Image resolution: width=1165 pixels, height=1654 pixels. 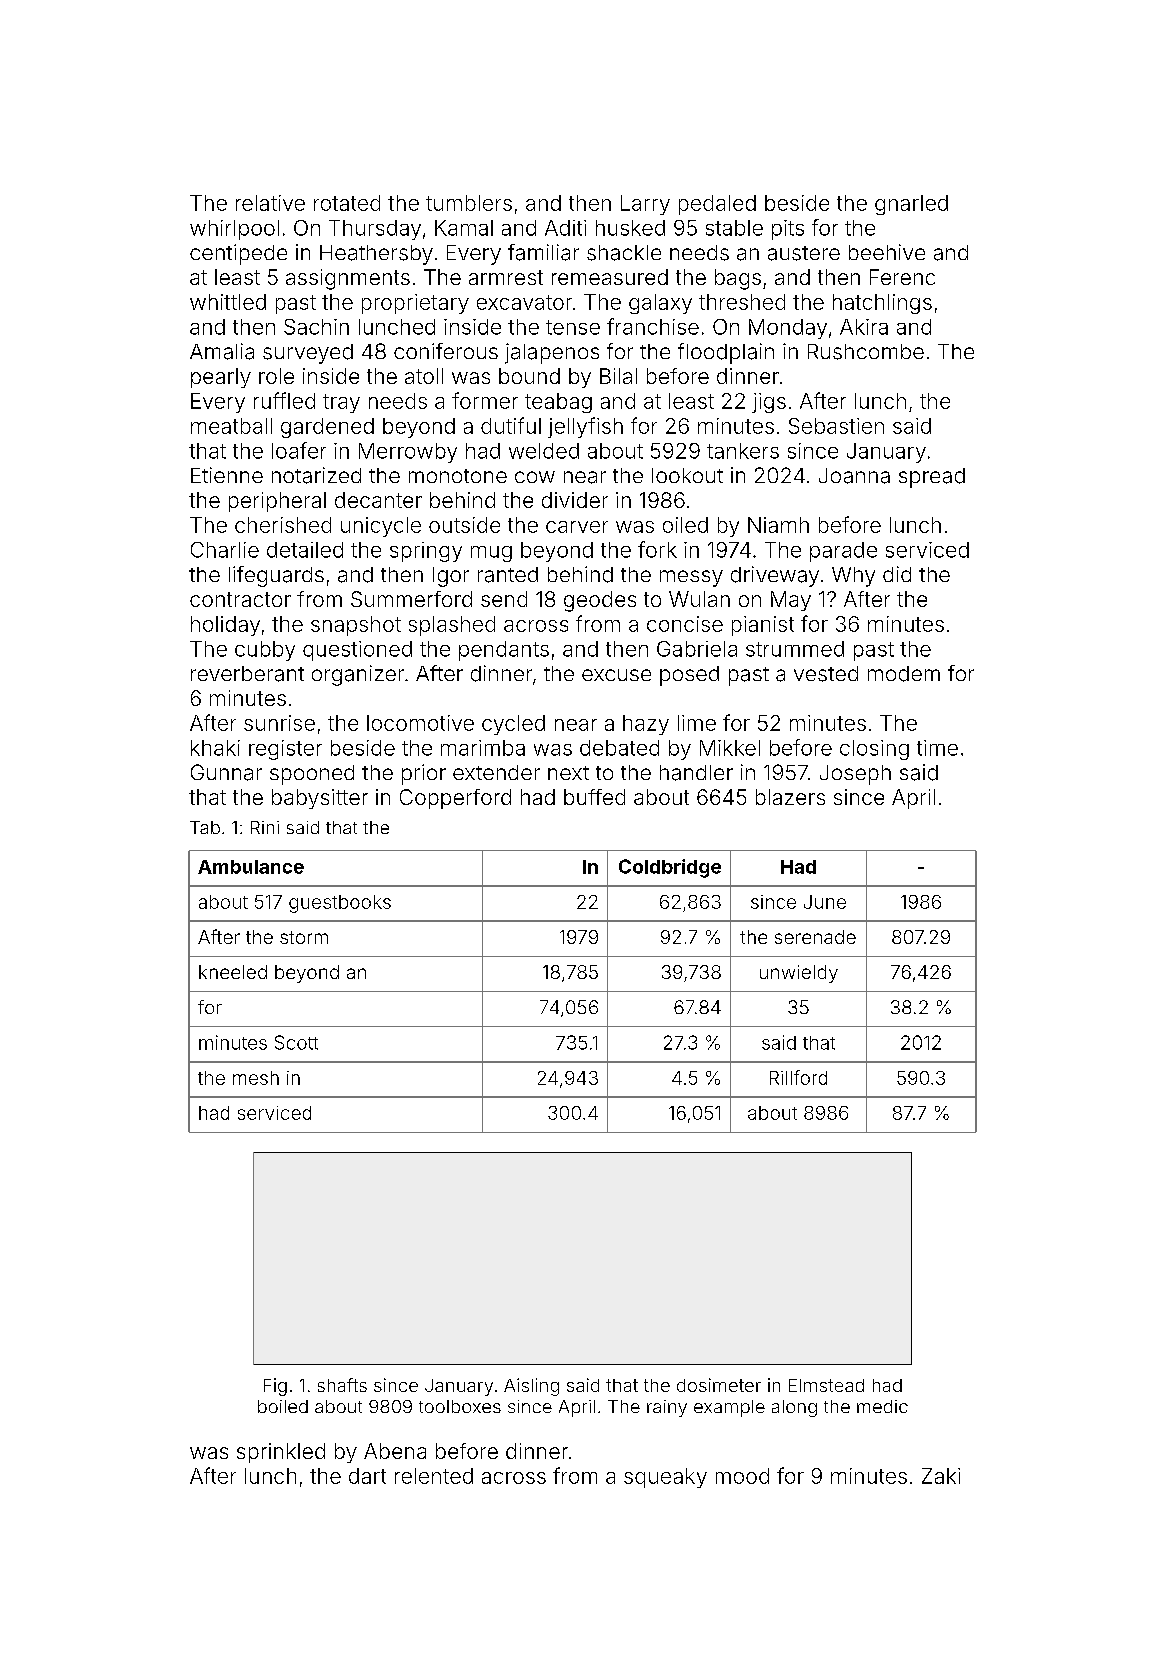 What do you see at coordinates (575, 500) in the page?
I see `divider` at bounding box center [575, 500].
